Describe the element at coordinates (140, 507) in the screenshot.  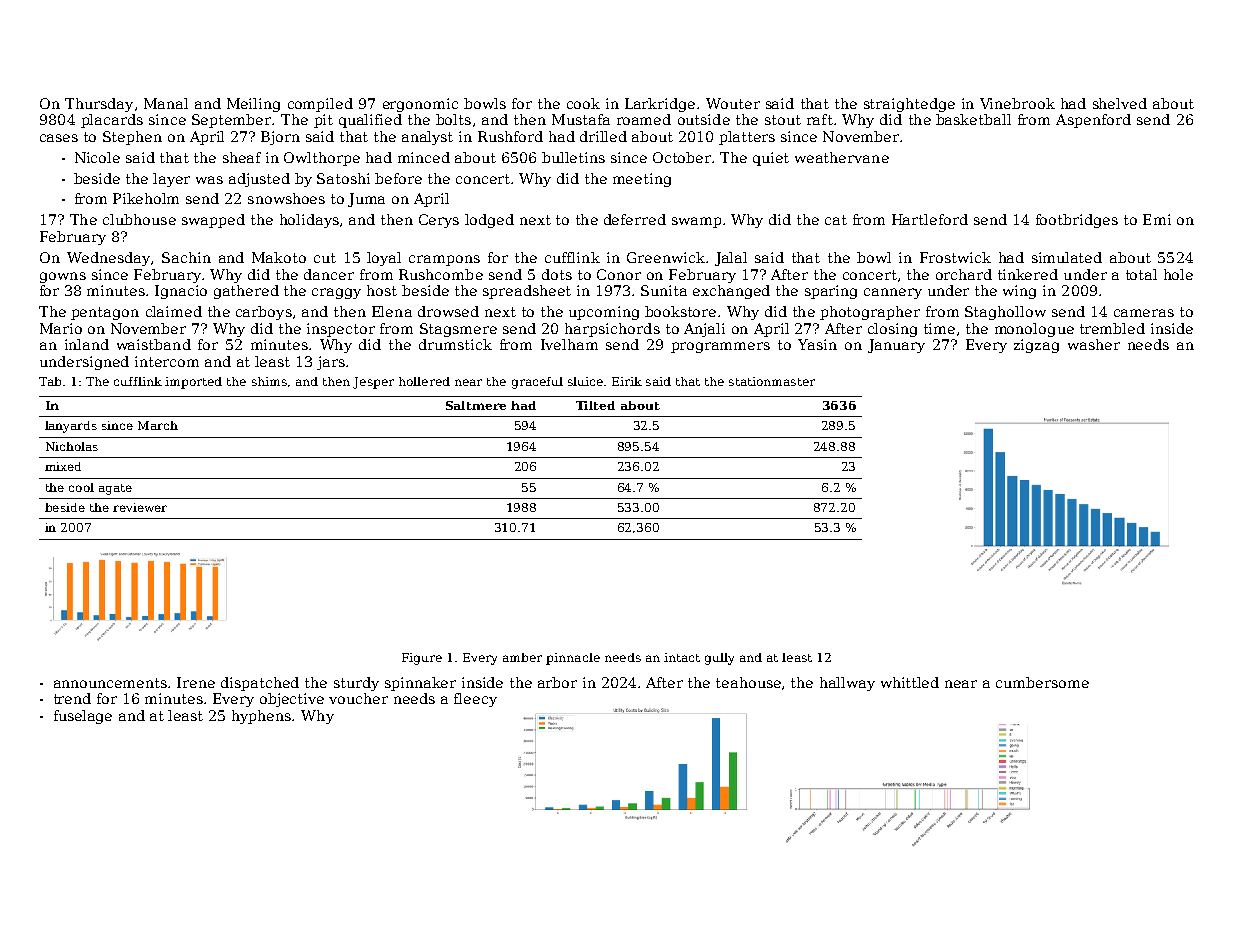
I see `reviewer` at that location.
